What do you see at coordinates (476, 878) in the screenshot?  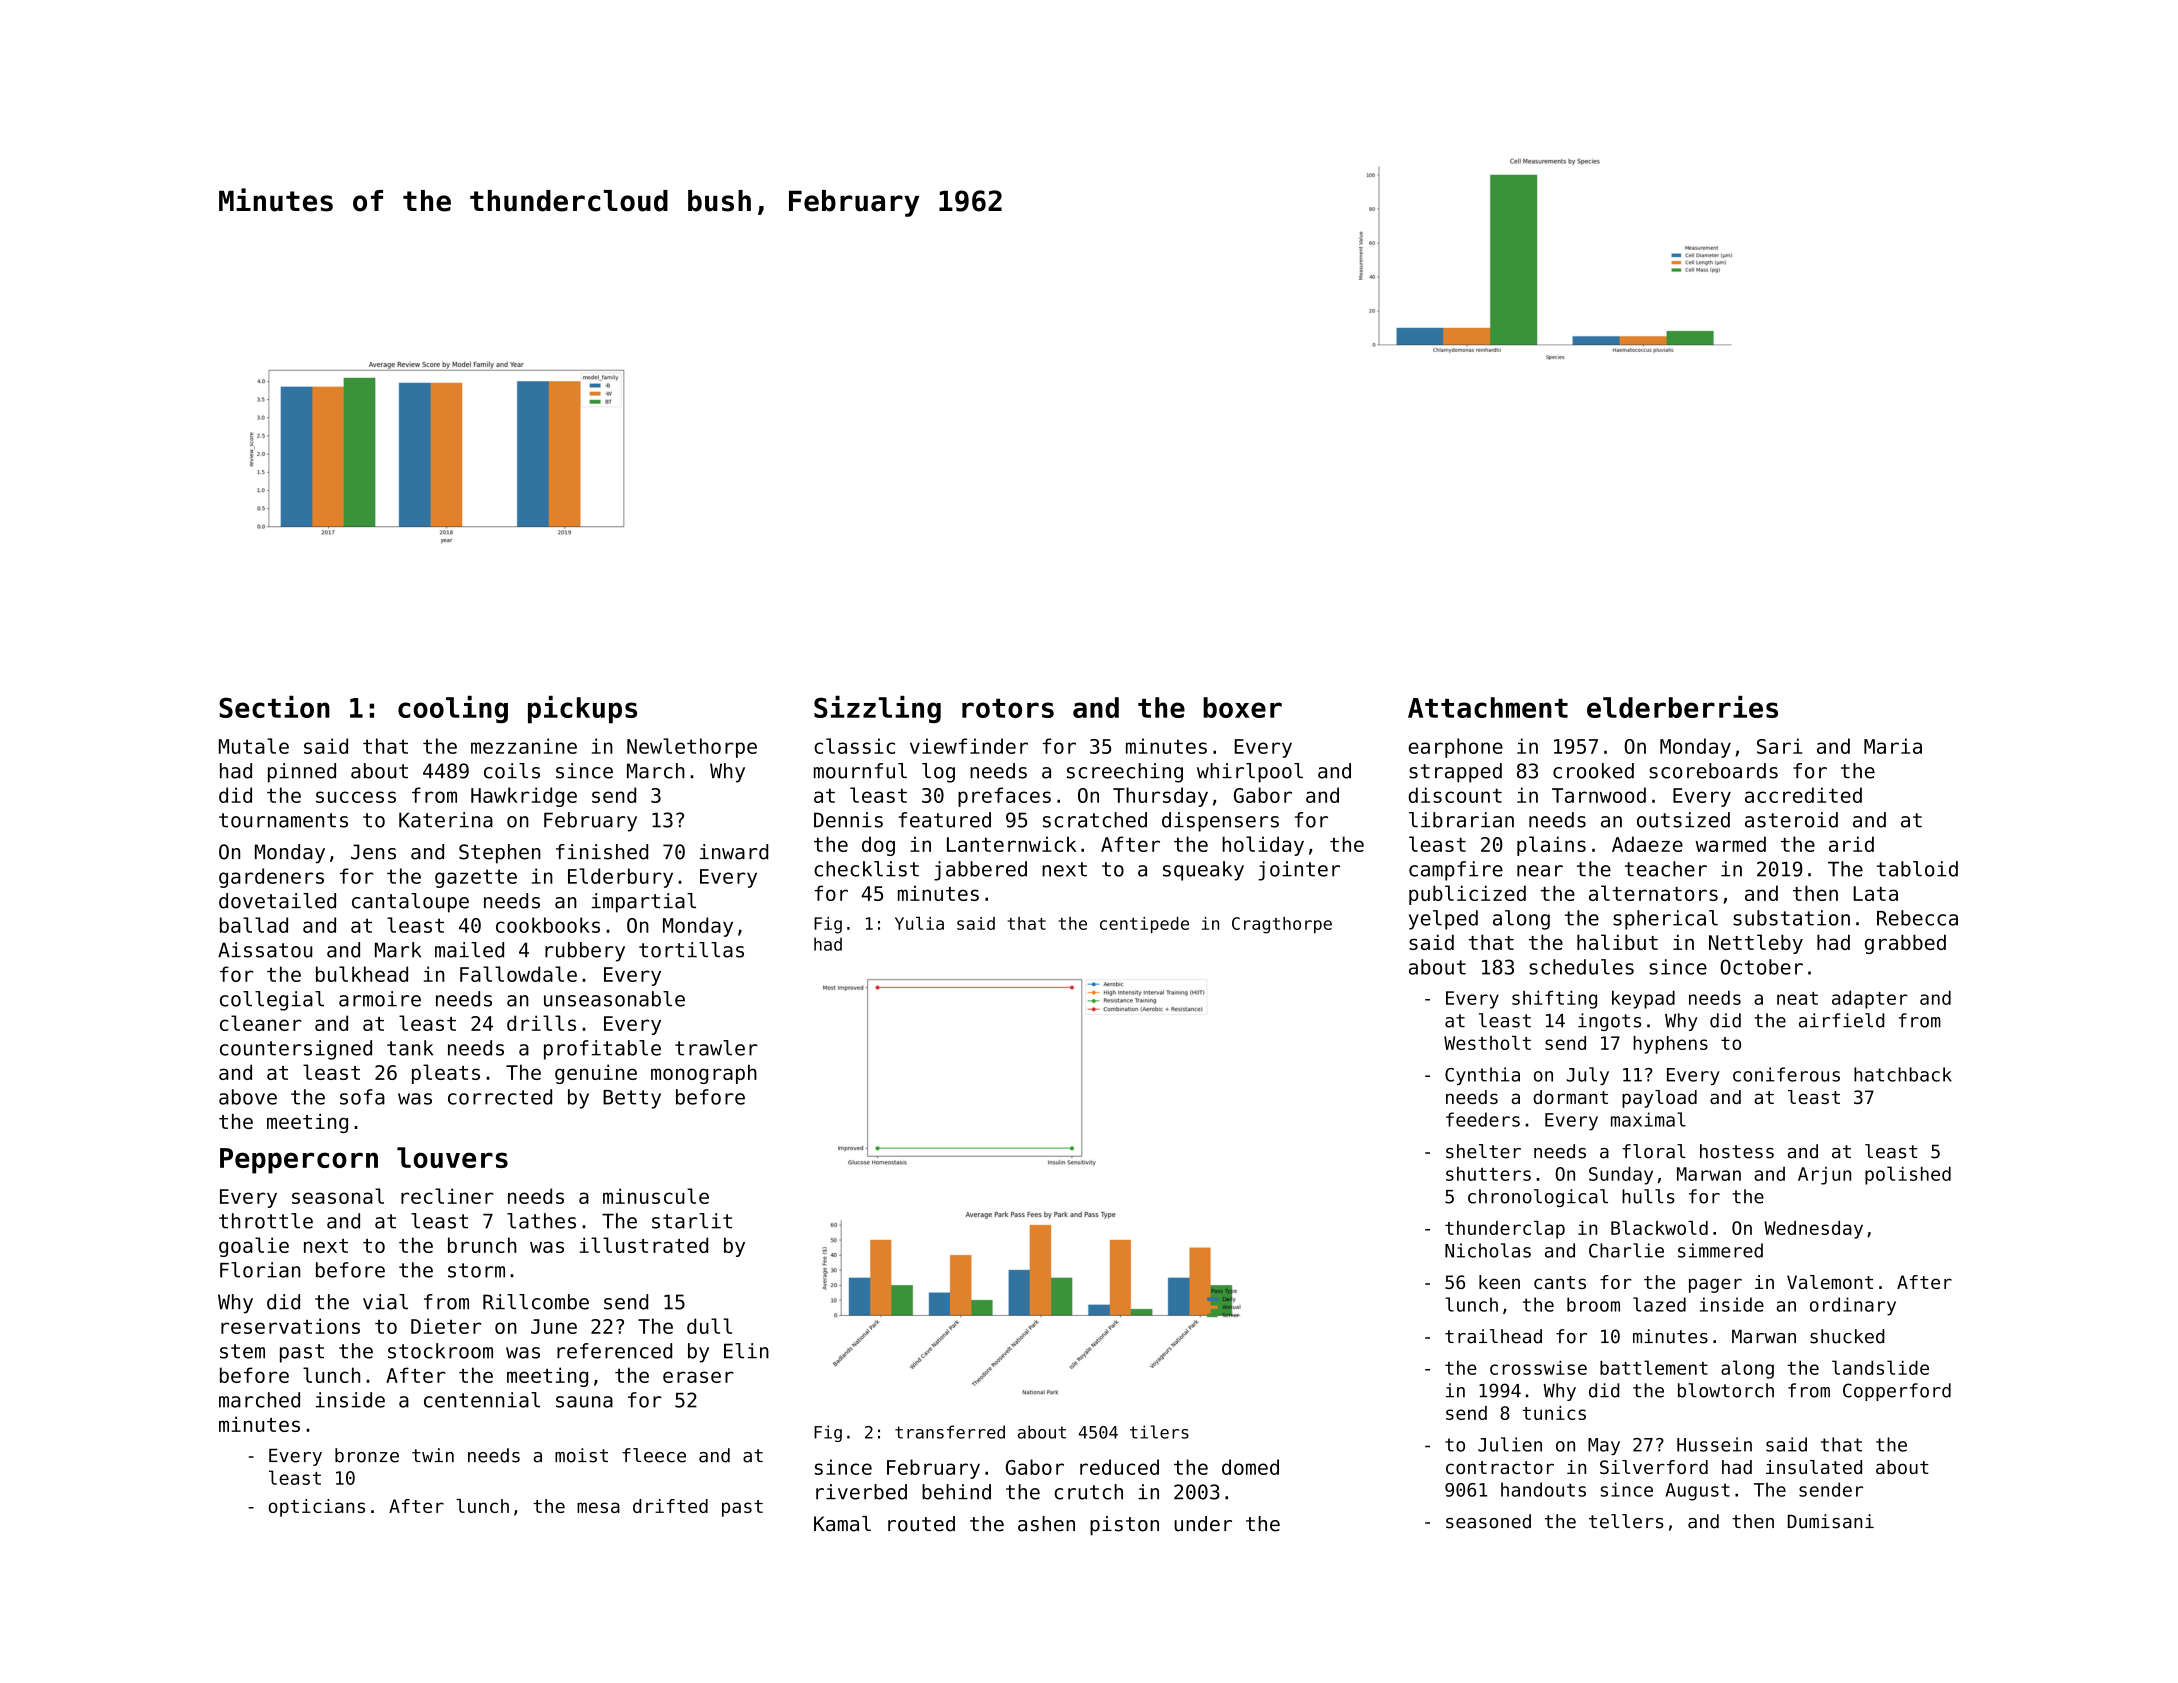 I see `gazette` at bounding box center [476, 878].
